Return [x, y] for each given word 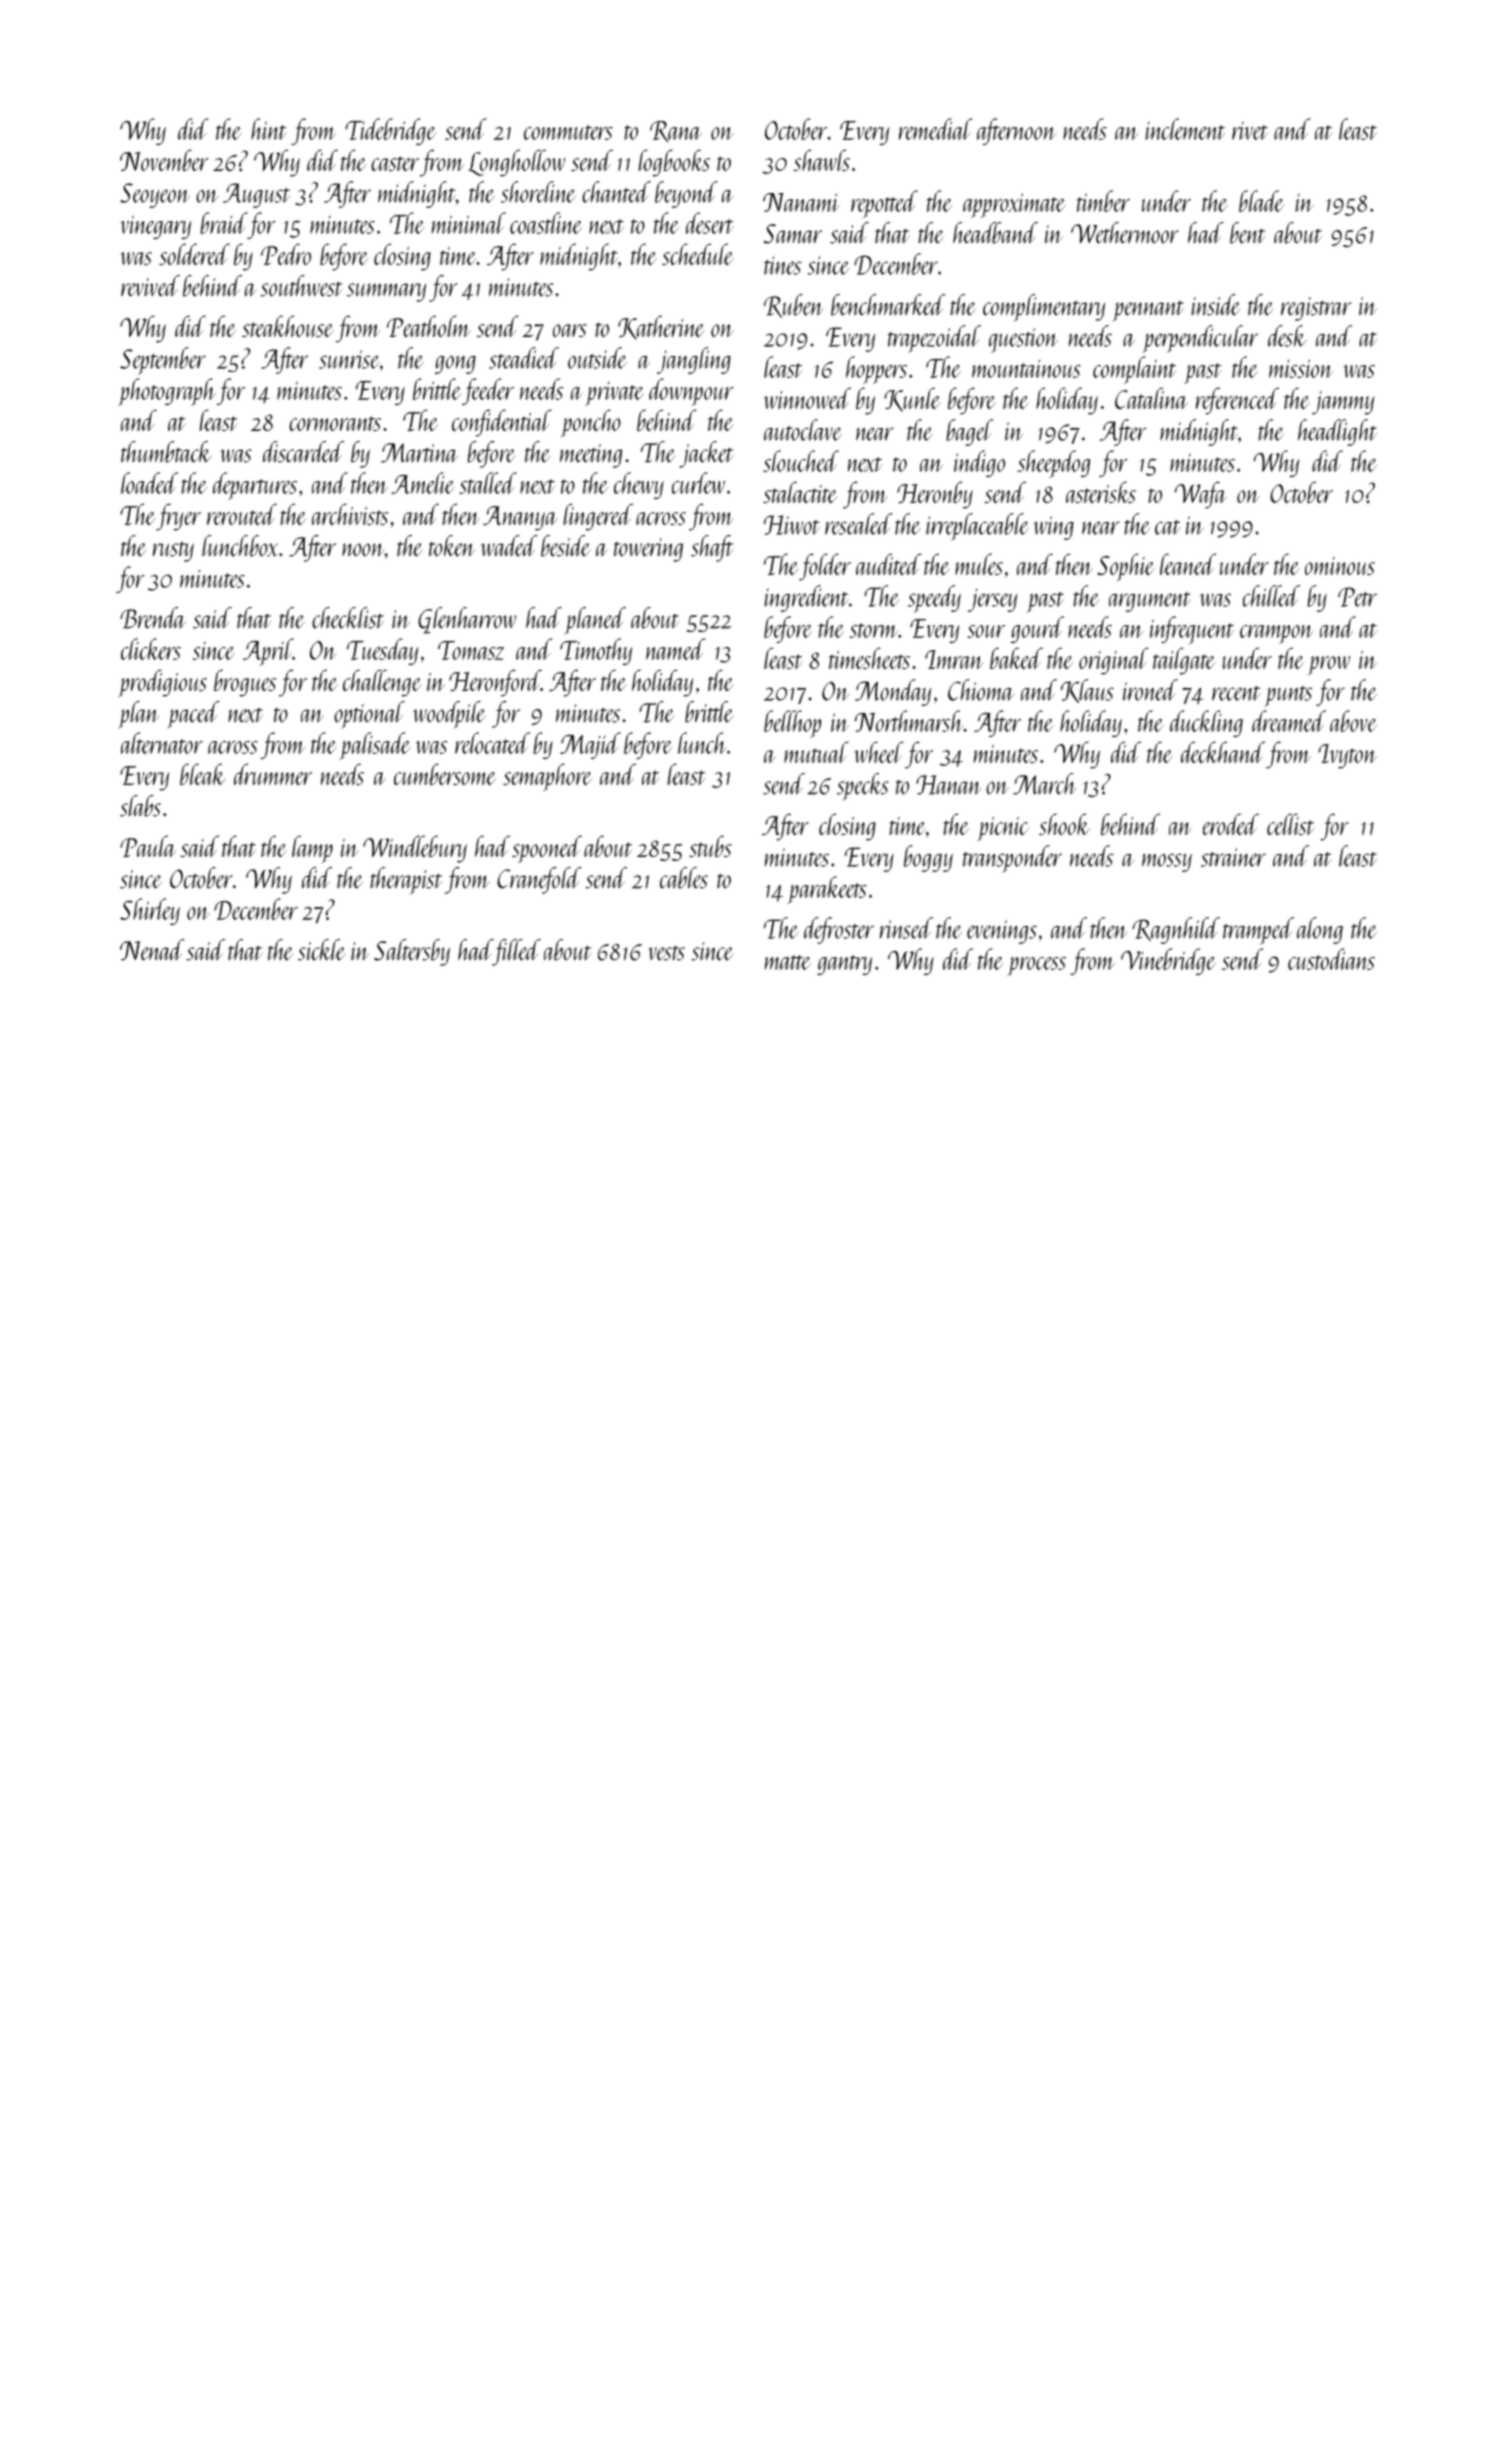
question [1023, 340]
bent [1247, 233]
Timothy [596, 651]
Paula [148, 846]
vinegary [156, 227]
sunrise [349, 359]
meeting [591, 456]
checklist [348, 618]
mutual [816, 752]
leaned [1188, 564]
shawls [821, 160]
